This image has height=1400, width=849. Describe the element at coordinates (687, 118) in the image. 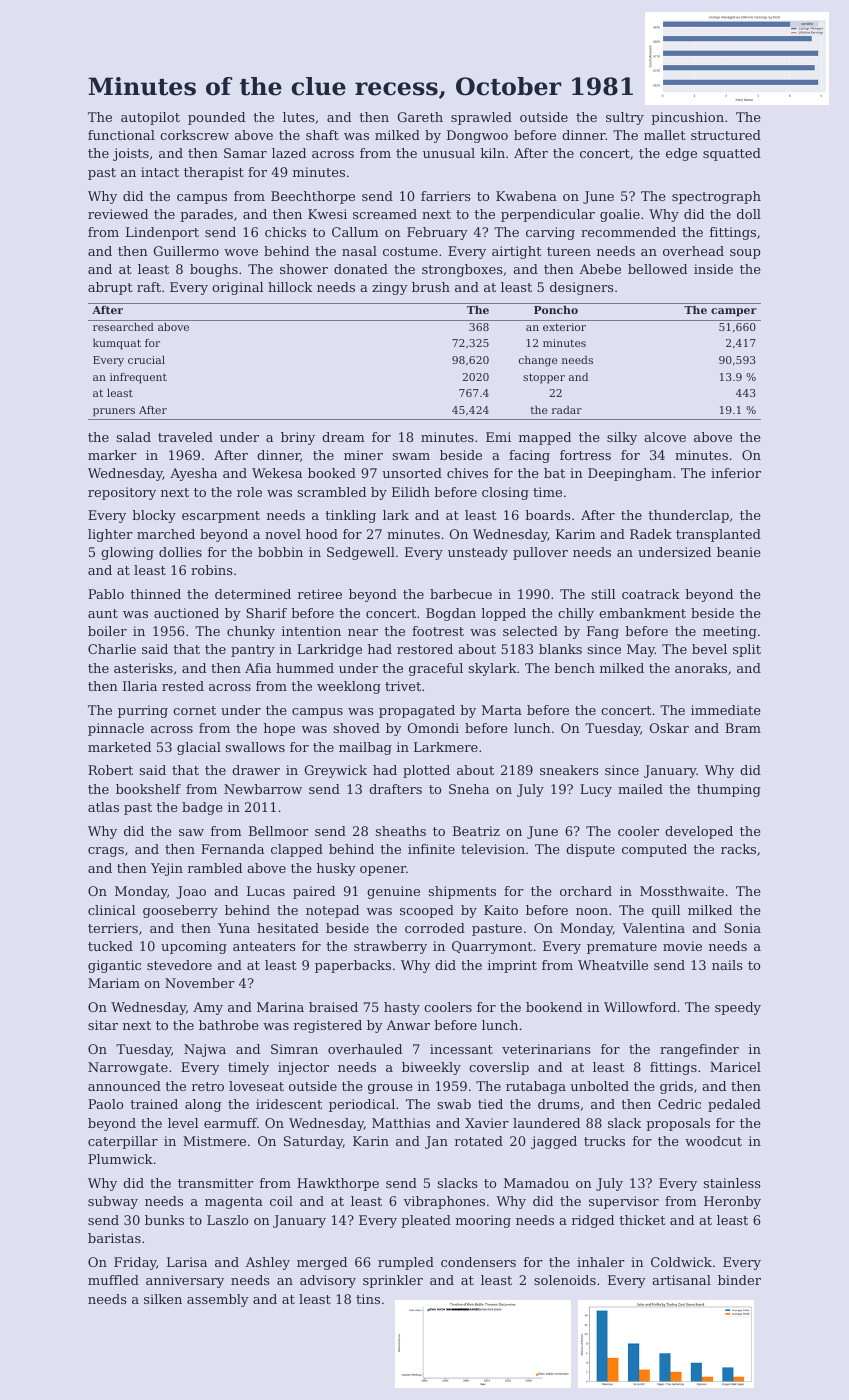

I see `pincushion` at that location.
